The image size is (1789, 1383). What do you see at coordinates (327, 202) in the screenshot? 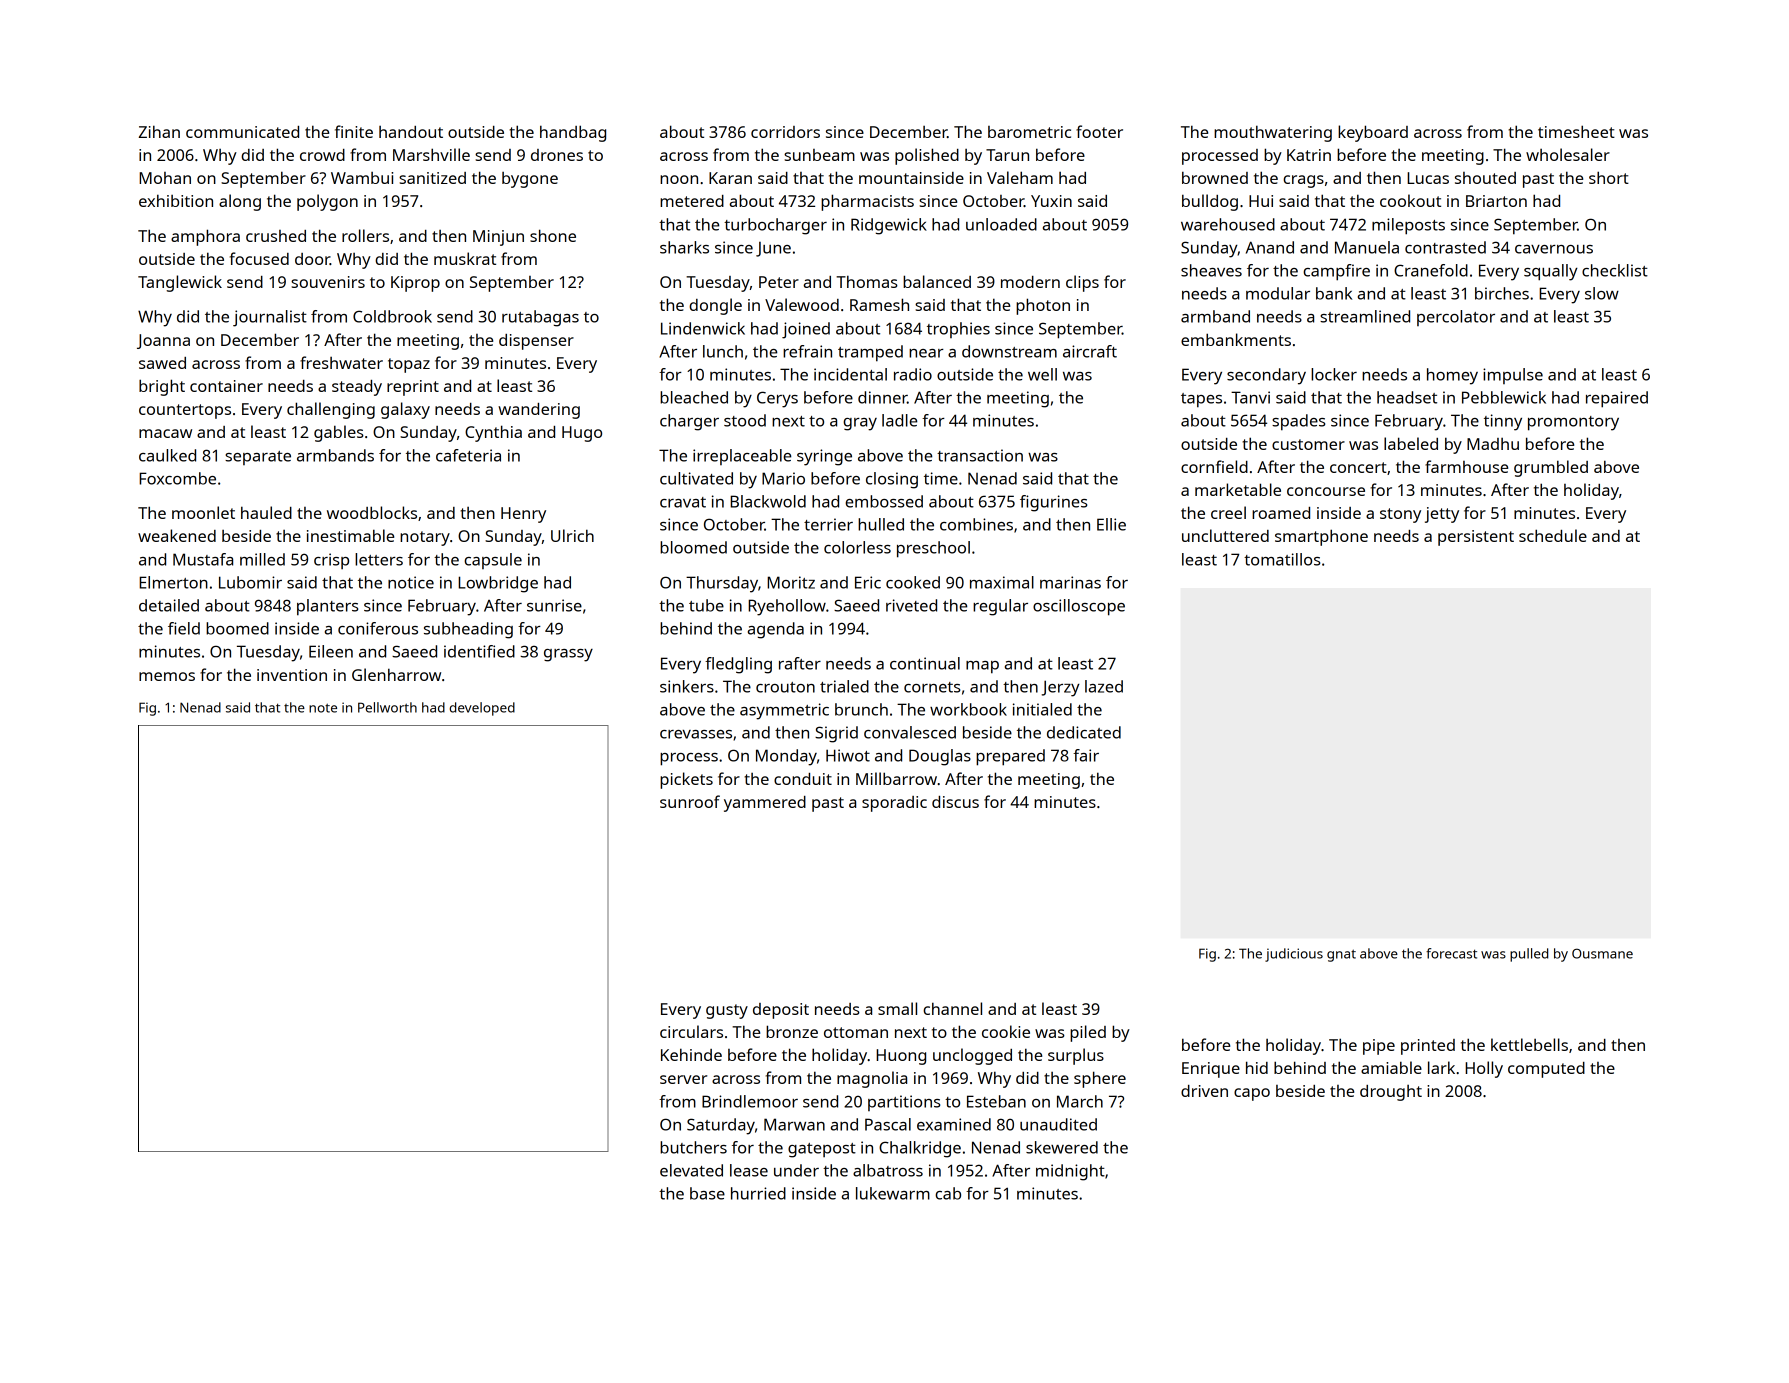
I see `polygon` at bounding box center [327, 202].
